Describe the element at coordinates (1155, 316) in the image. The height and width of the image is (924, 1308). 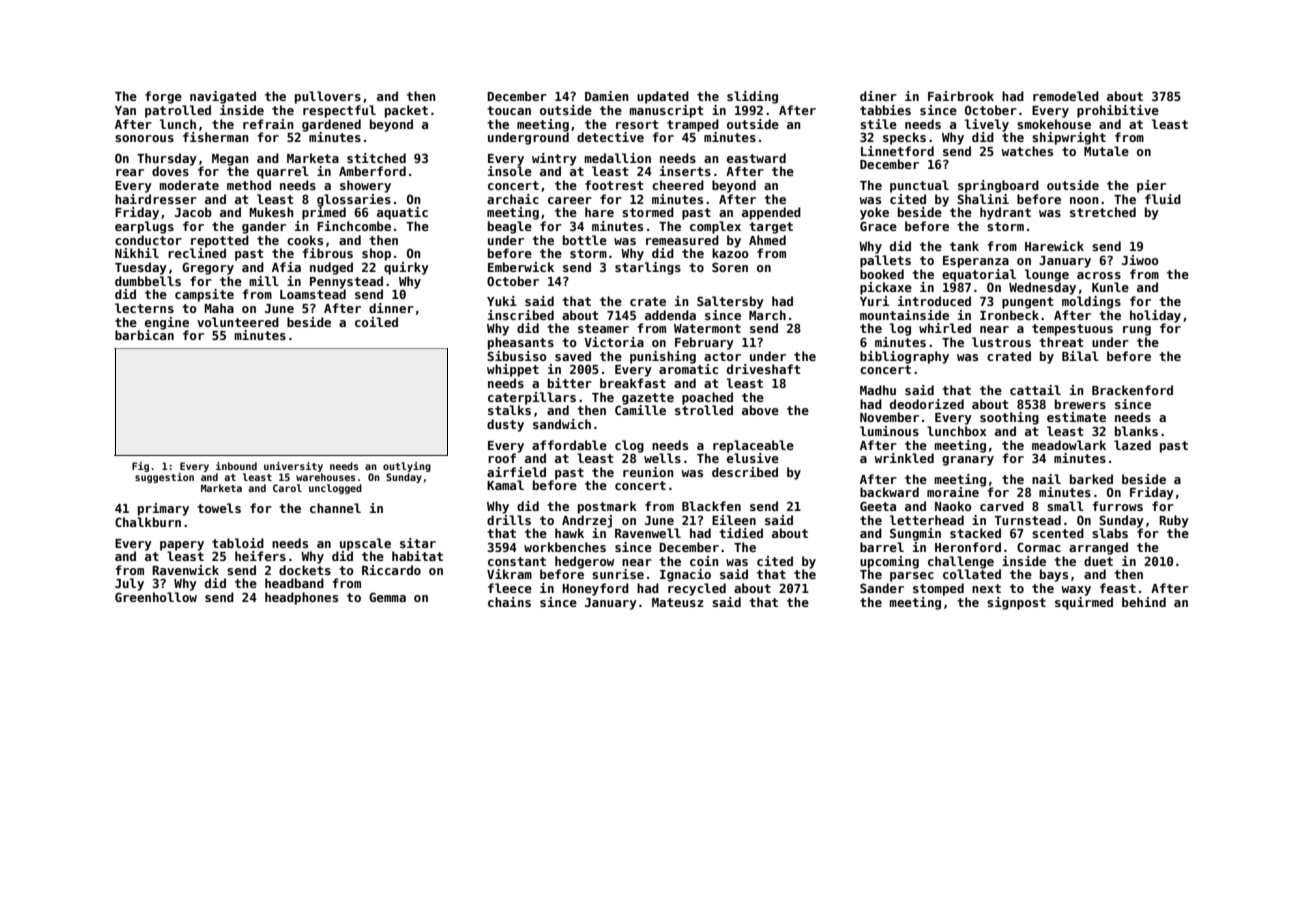
I see `holiday` at that location.
